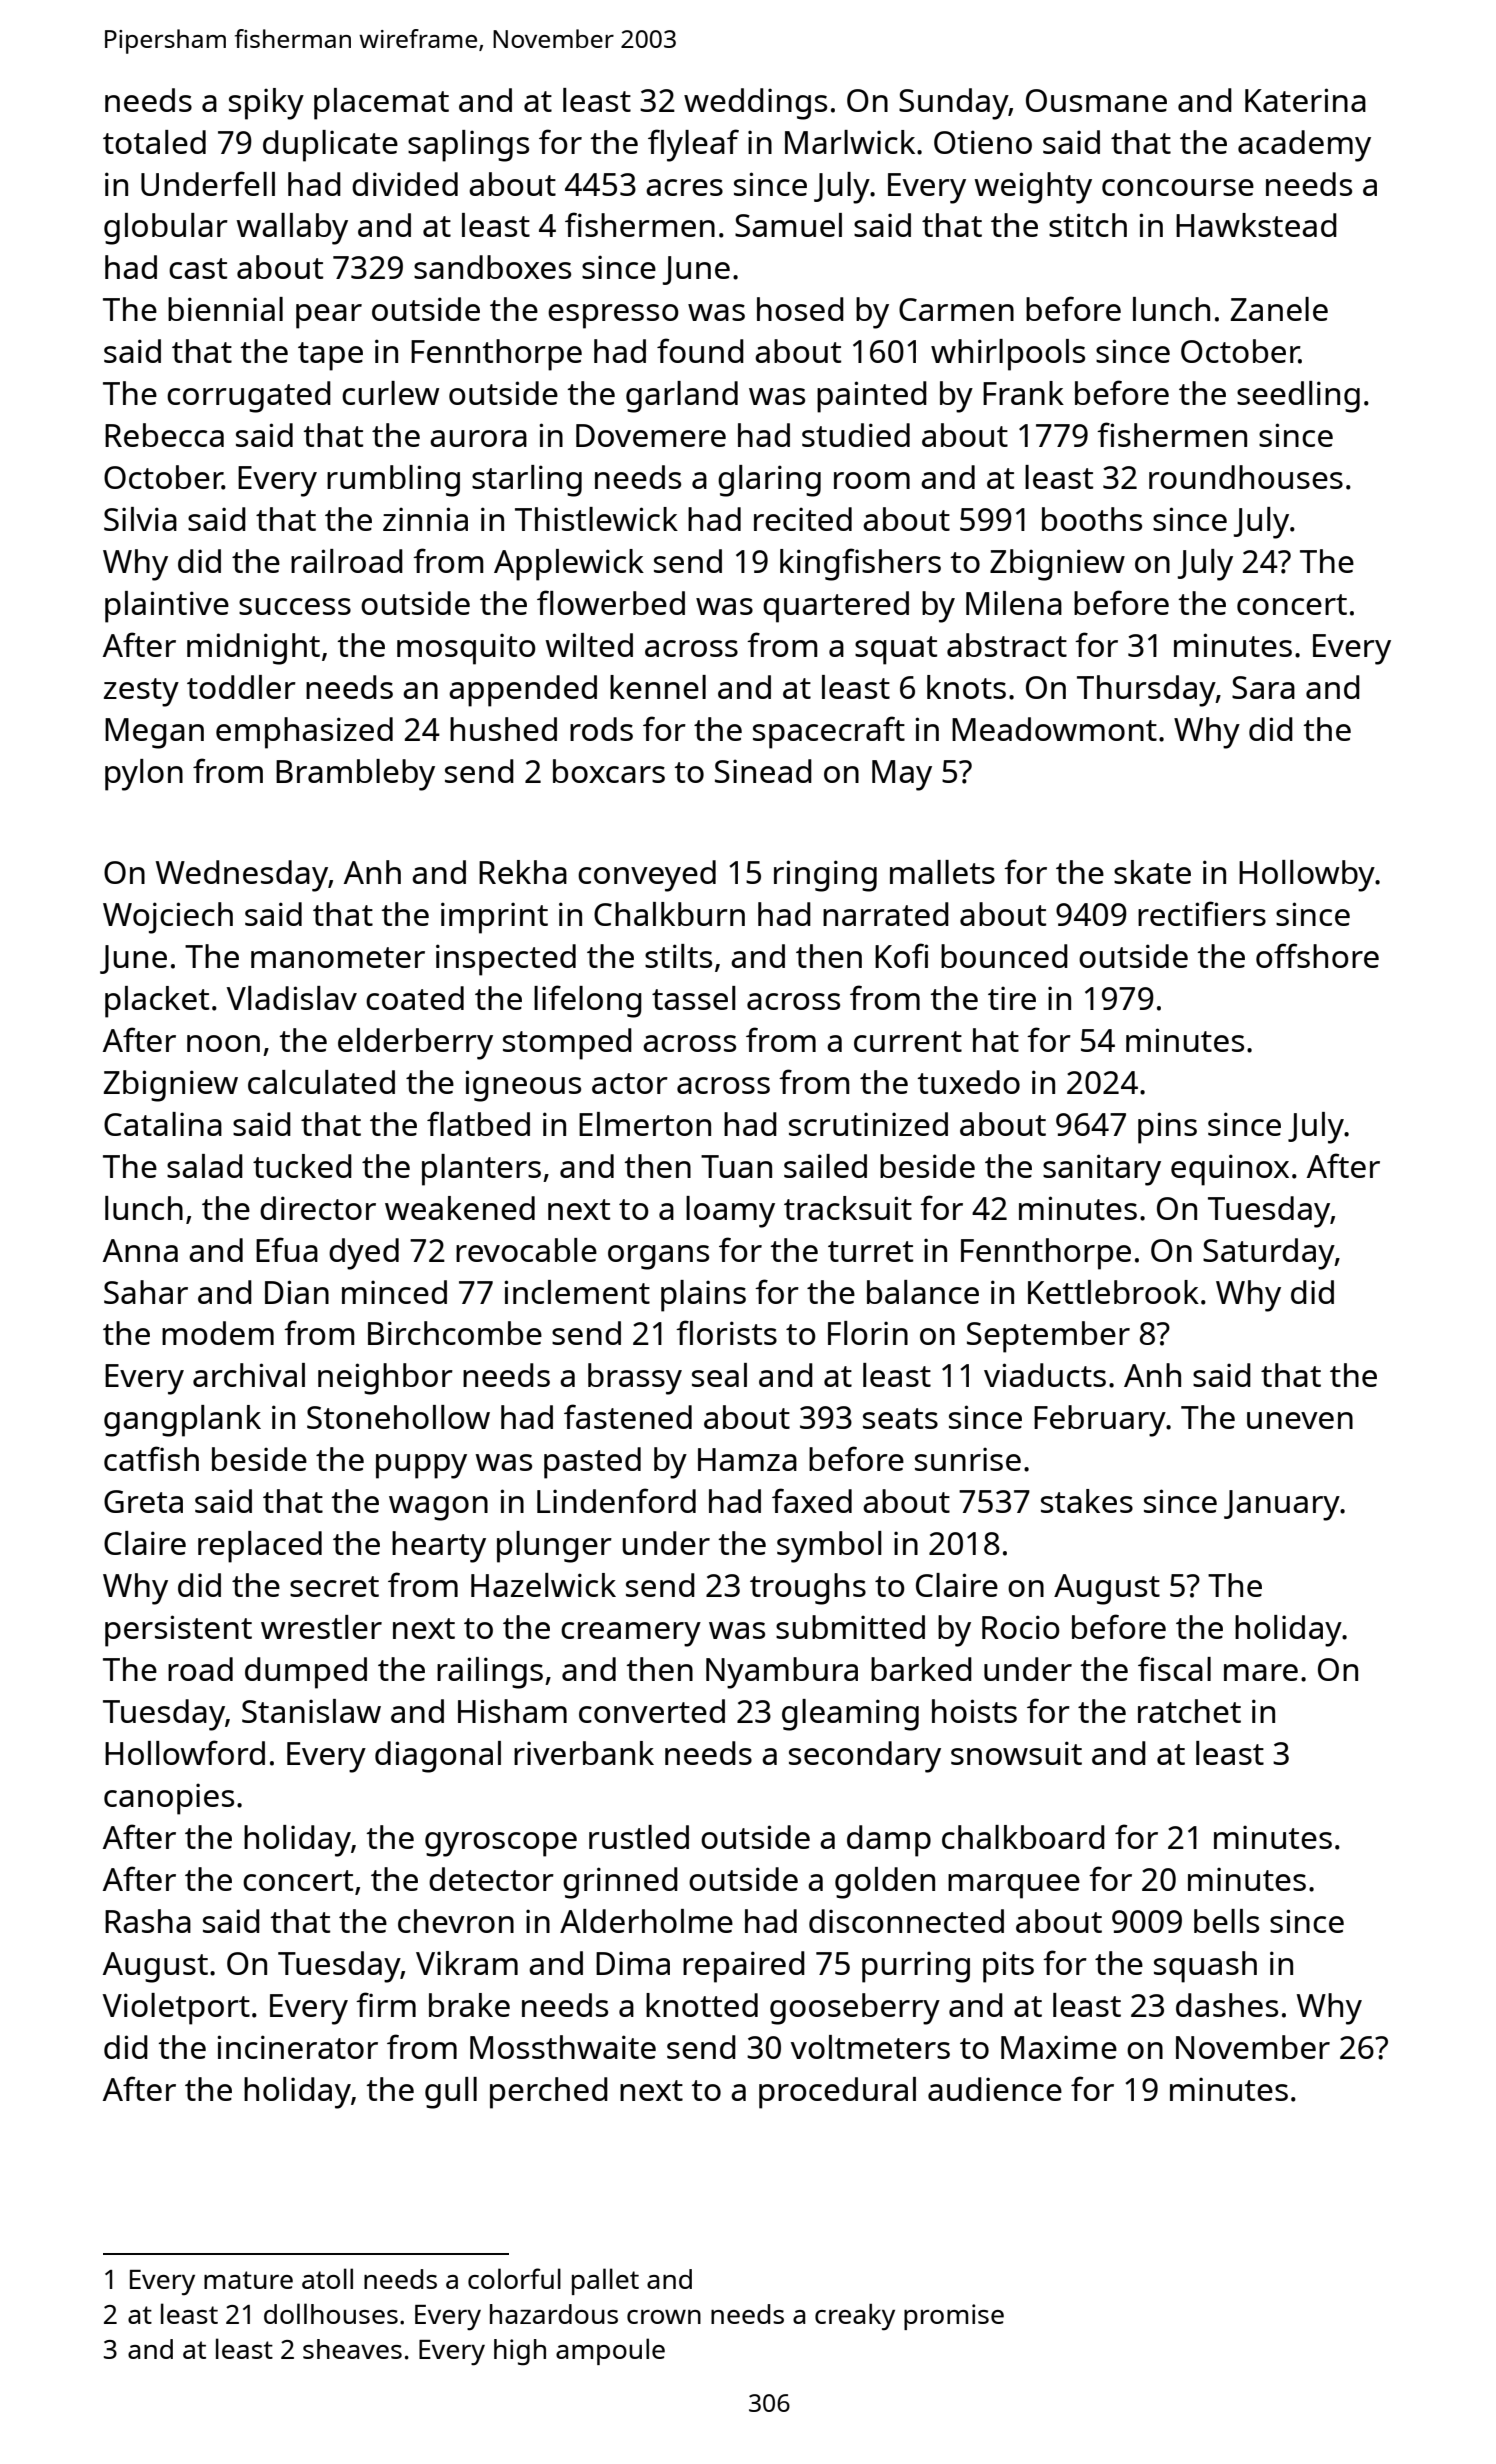 The image size is (1496, 2464). I want to click on knotted, so click(702, 2005).
